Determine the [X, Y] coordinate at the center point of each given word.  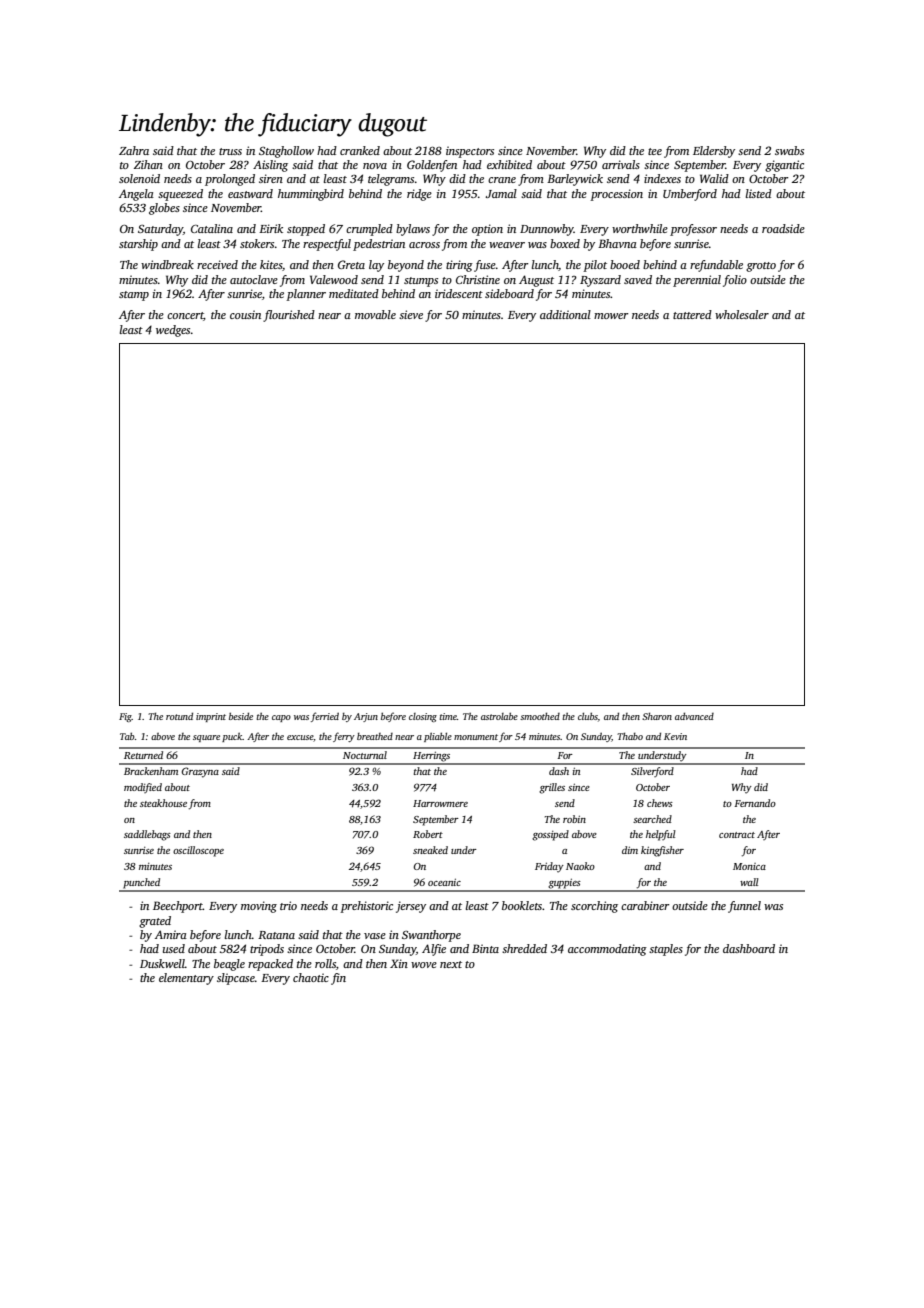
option [487, 230]
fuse [485, 266]
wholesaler [742, 314]
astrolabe [499, 716]
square [206, 738]
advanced [694, 716]
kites [271, 264]
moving [259, 907]
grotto [761, 267]
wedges [173, 331]
